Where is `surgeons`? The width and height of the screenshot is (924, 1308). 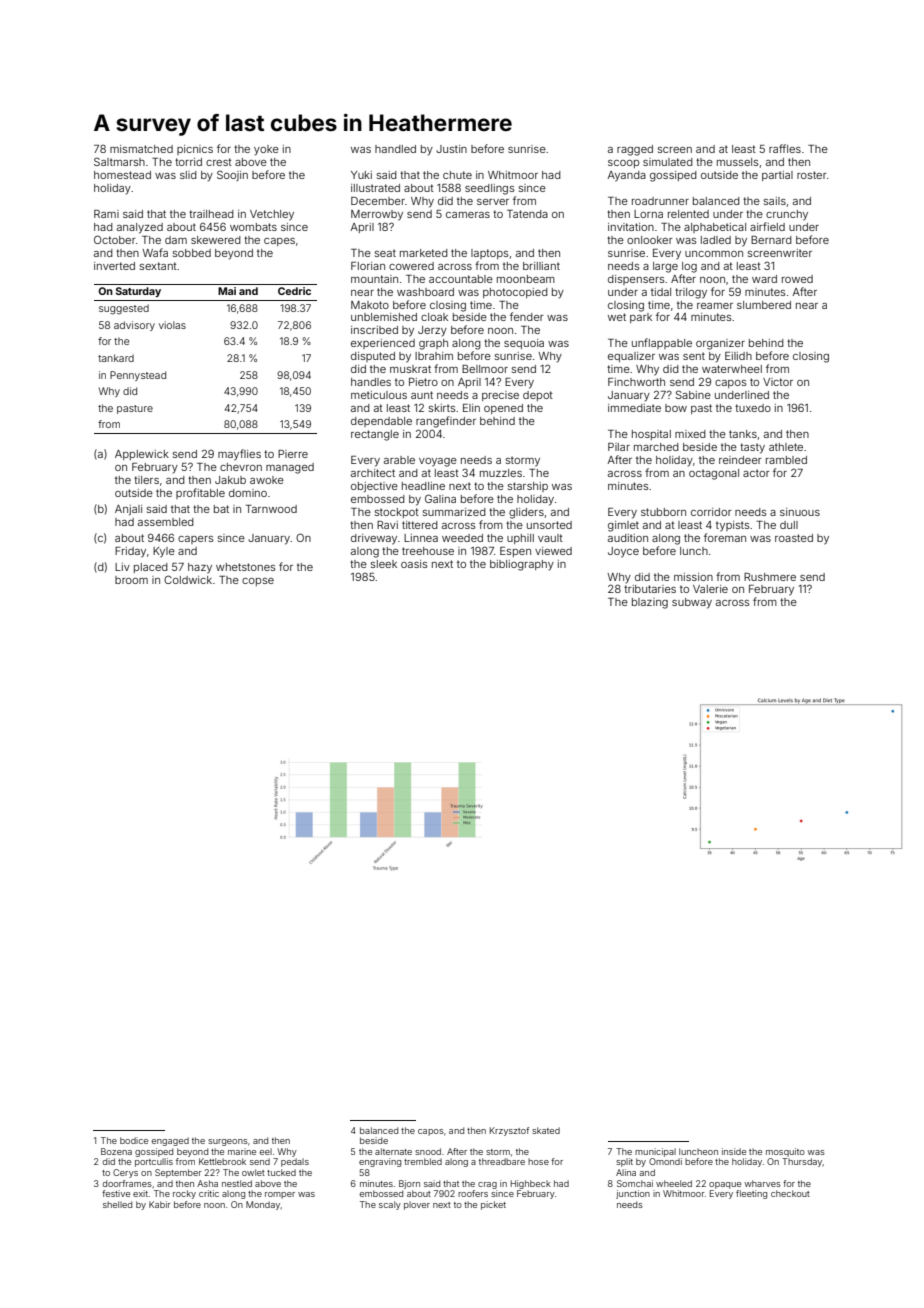 surgeons is located at coordinates (228, 1142).
